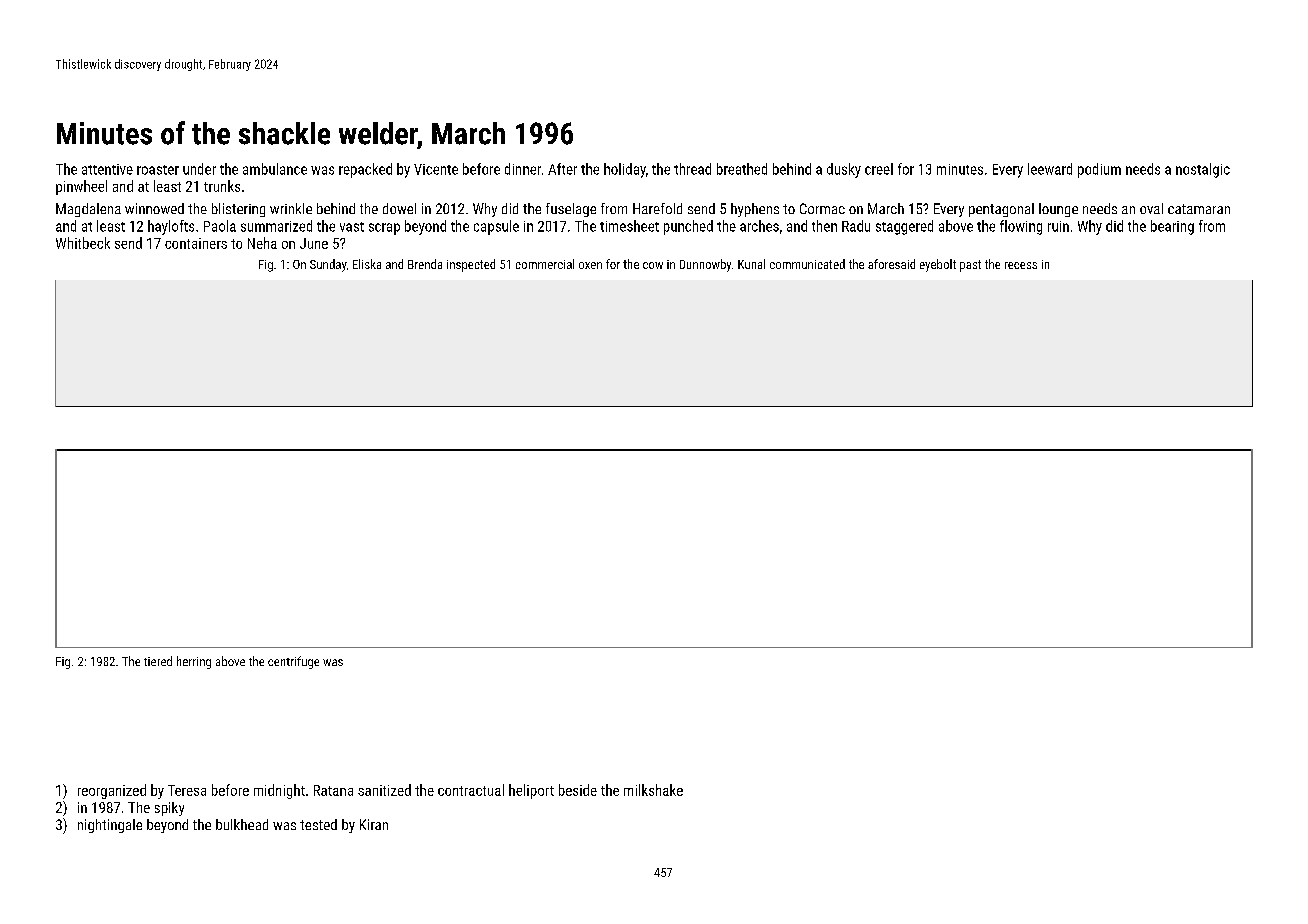 Image resolution: width=1308 pixels, height=924 pixels. Describe the element at coordinates (471, 790) in the screenshot. I see `contractual` at that location.
